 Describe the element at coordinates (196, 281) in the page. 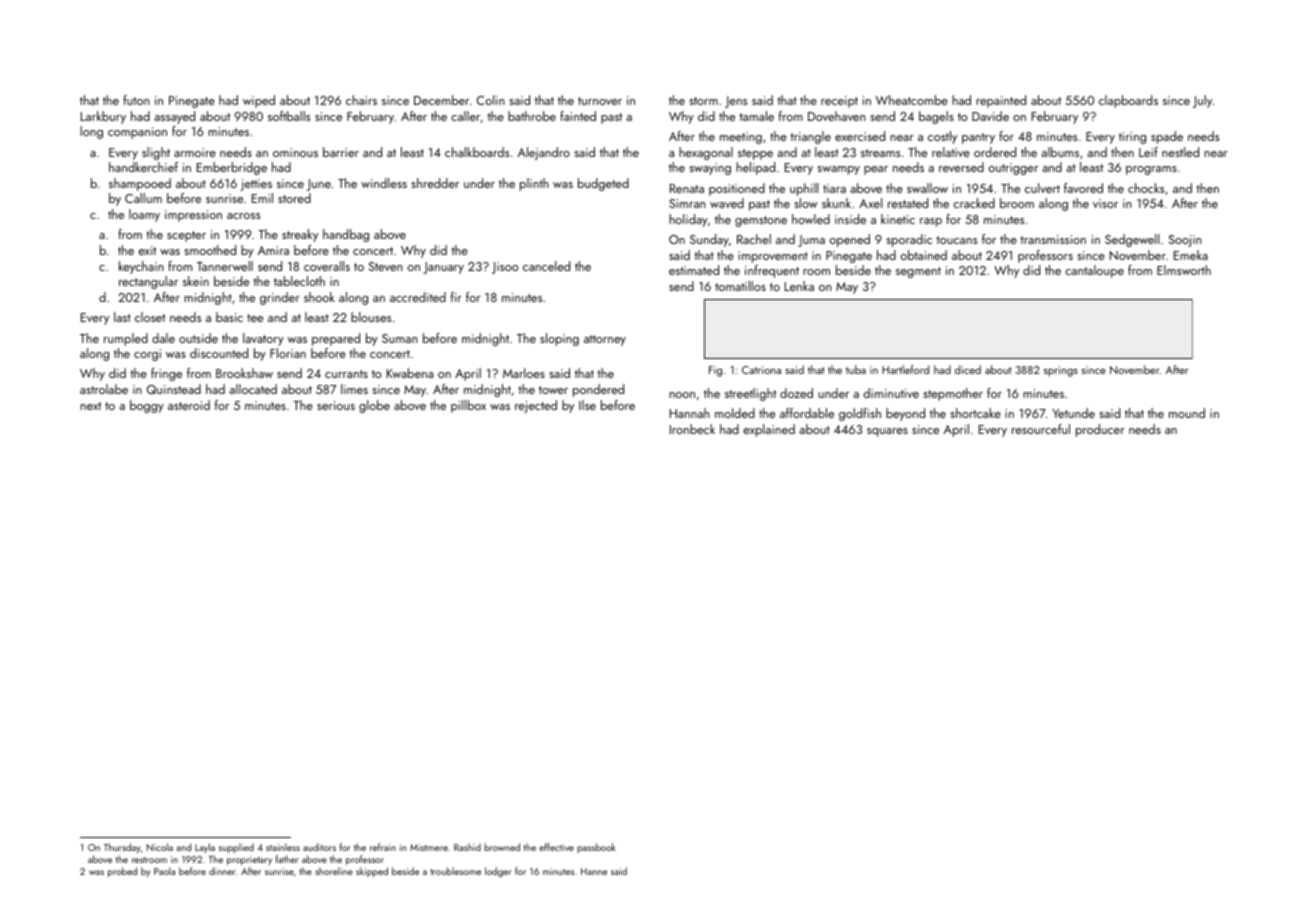

I see `skein` at that location.
